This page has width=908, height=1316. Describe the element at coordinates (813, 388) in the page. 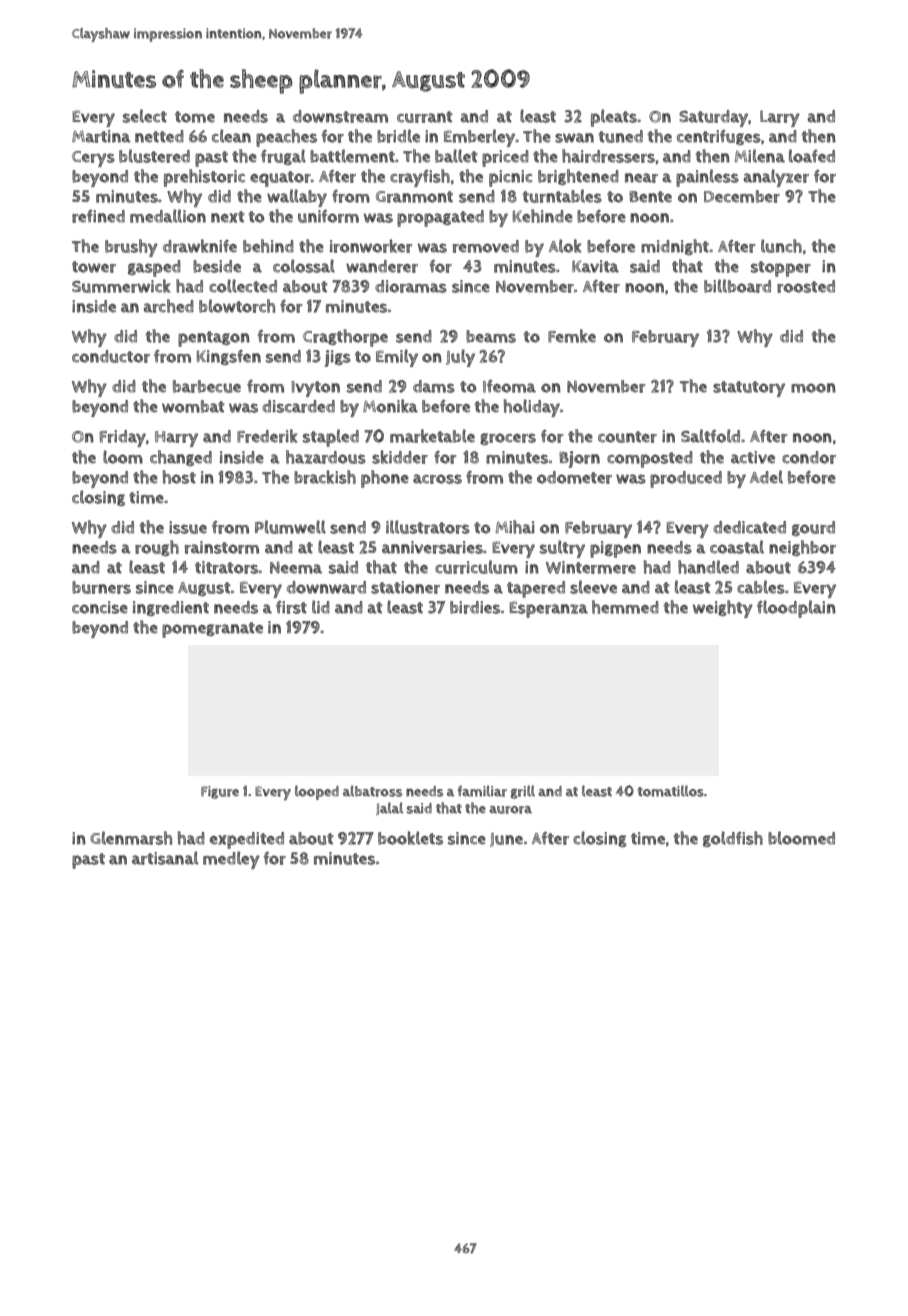

I see `moon` at that location.
